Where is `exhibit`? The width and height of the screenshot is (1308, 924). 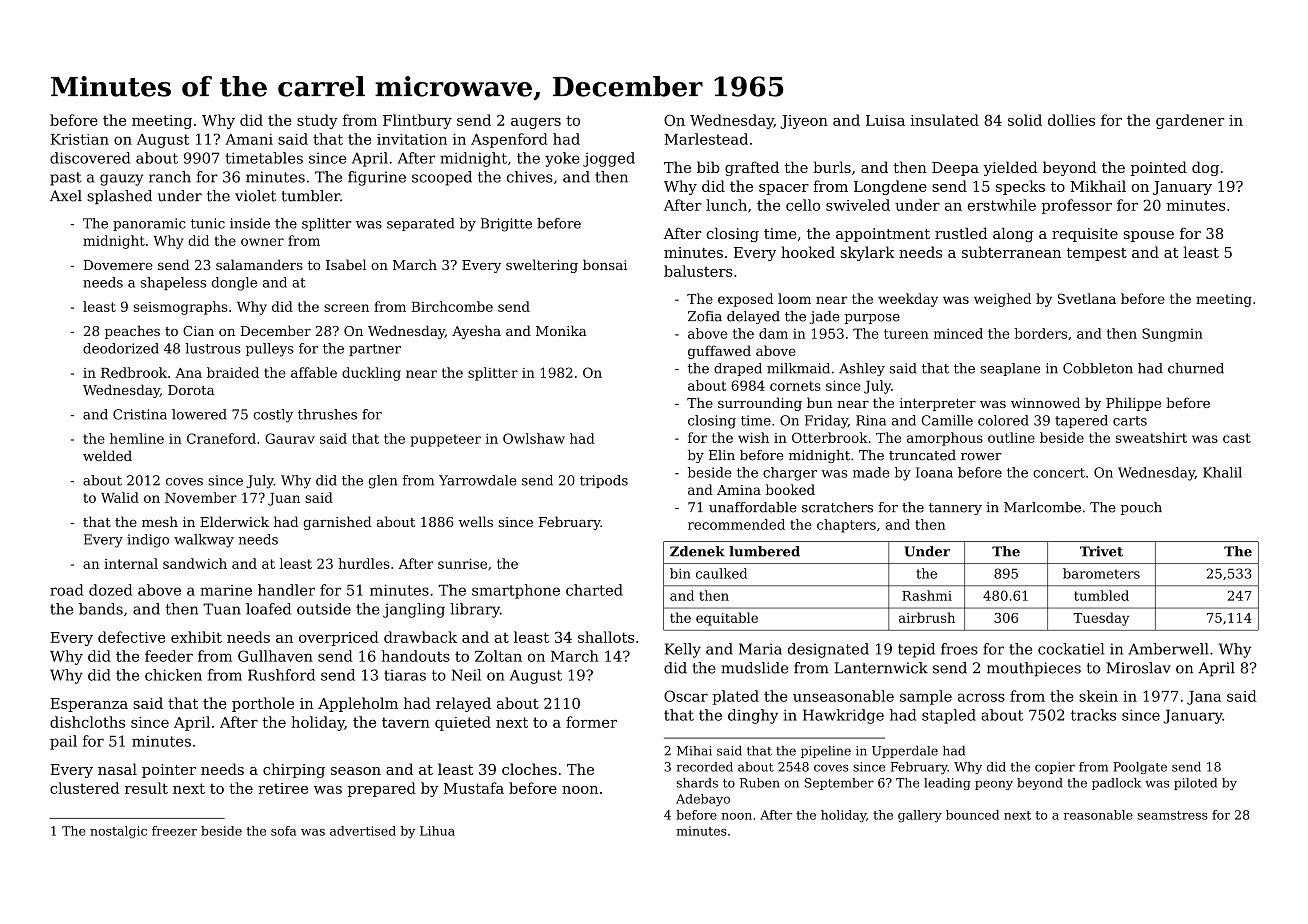 exhibit is located at coordinates (196, 637).
